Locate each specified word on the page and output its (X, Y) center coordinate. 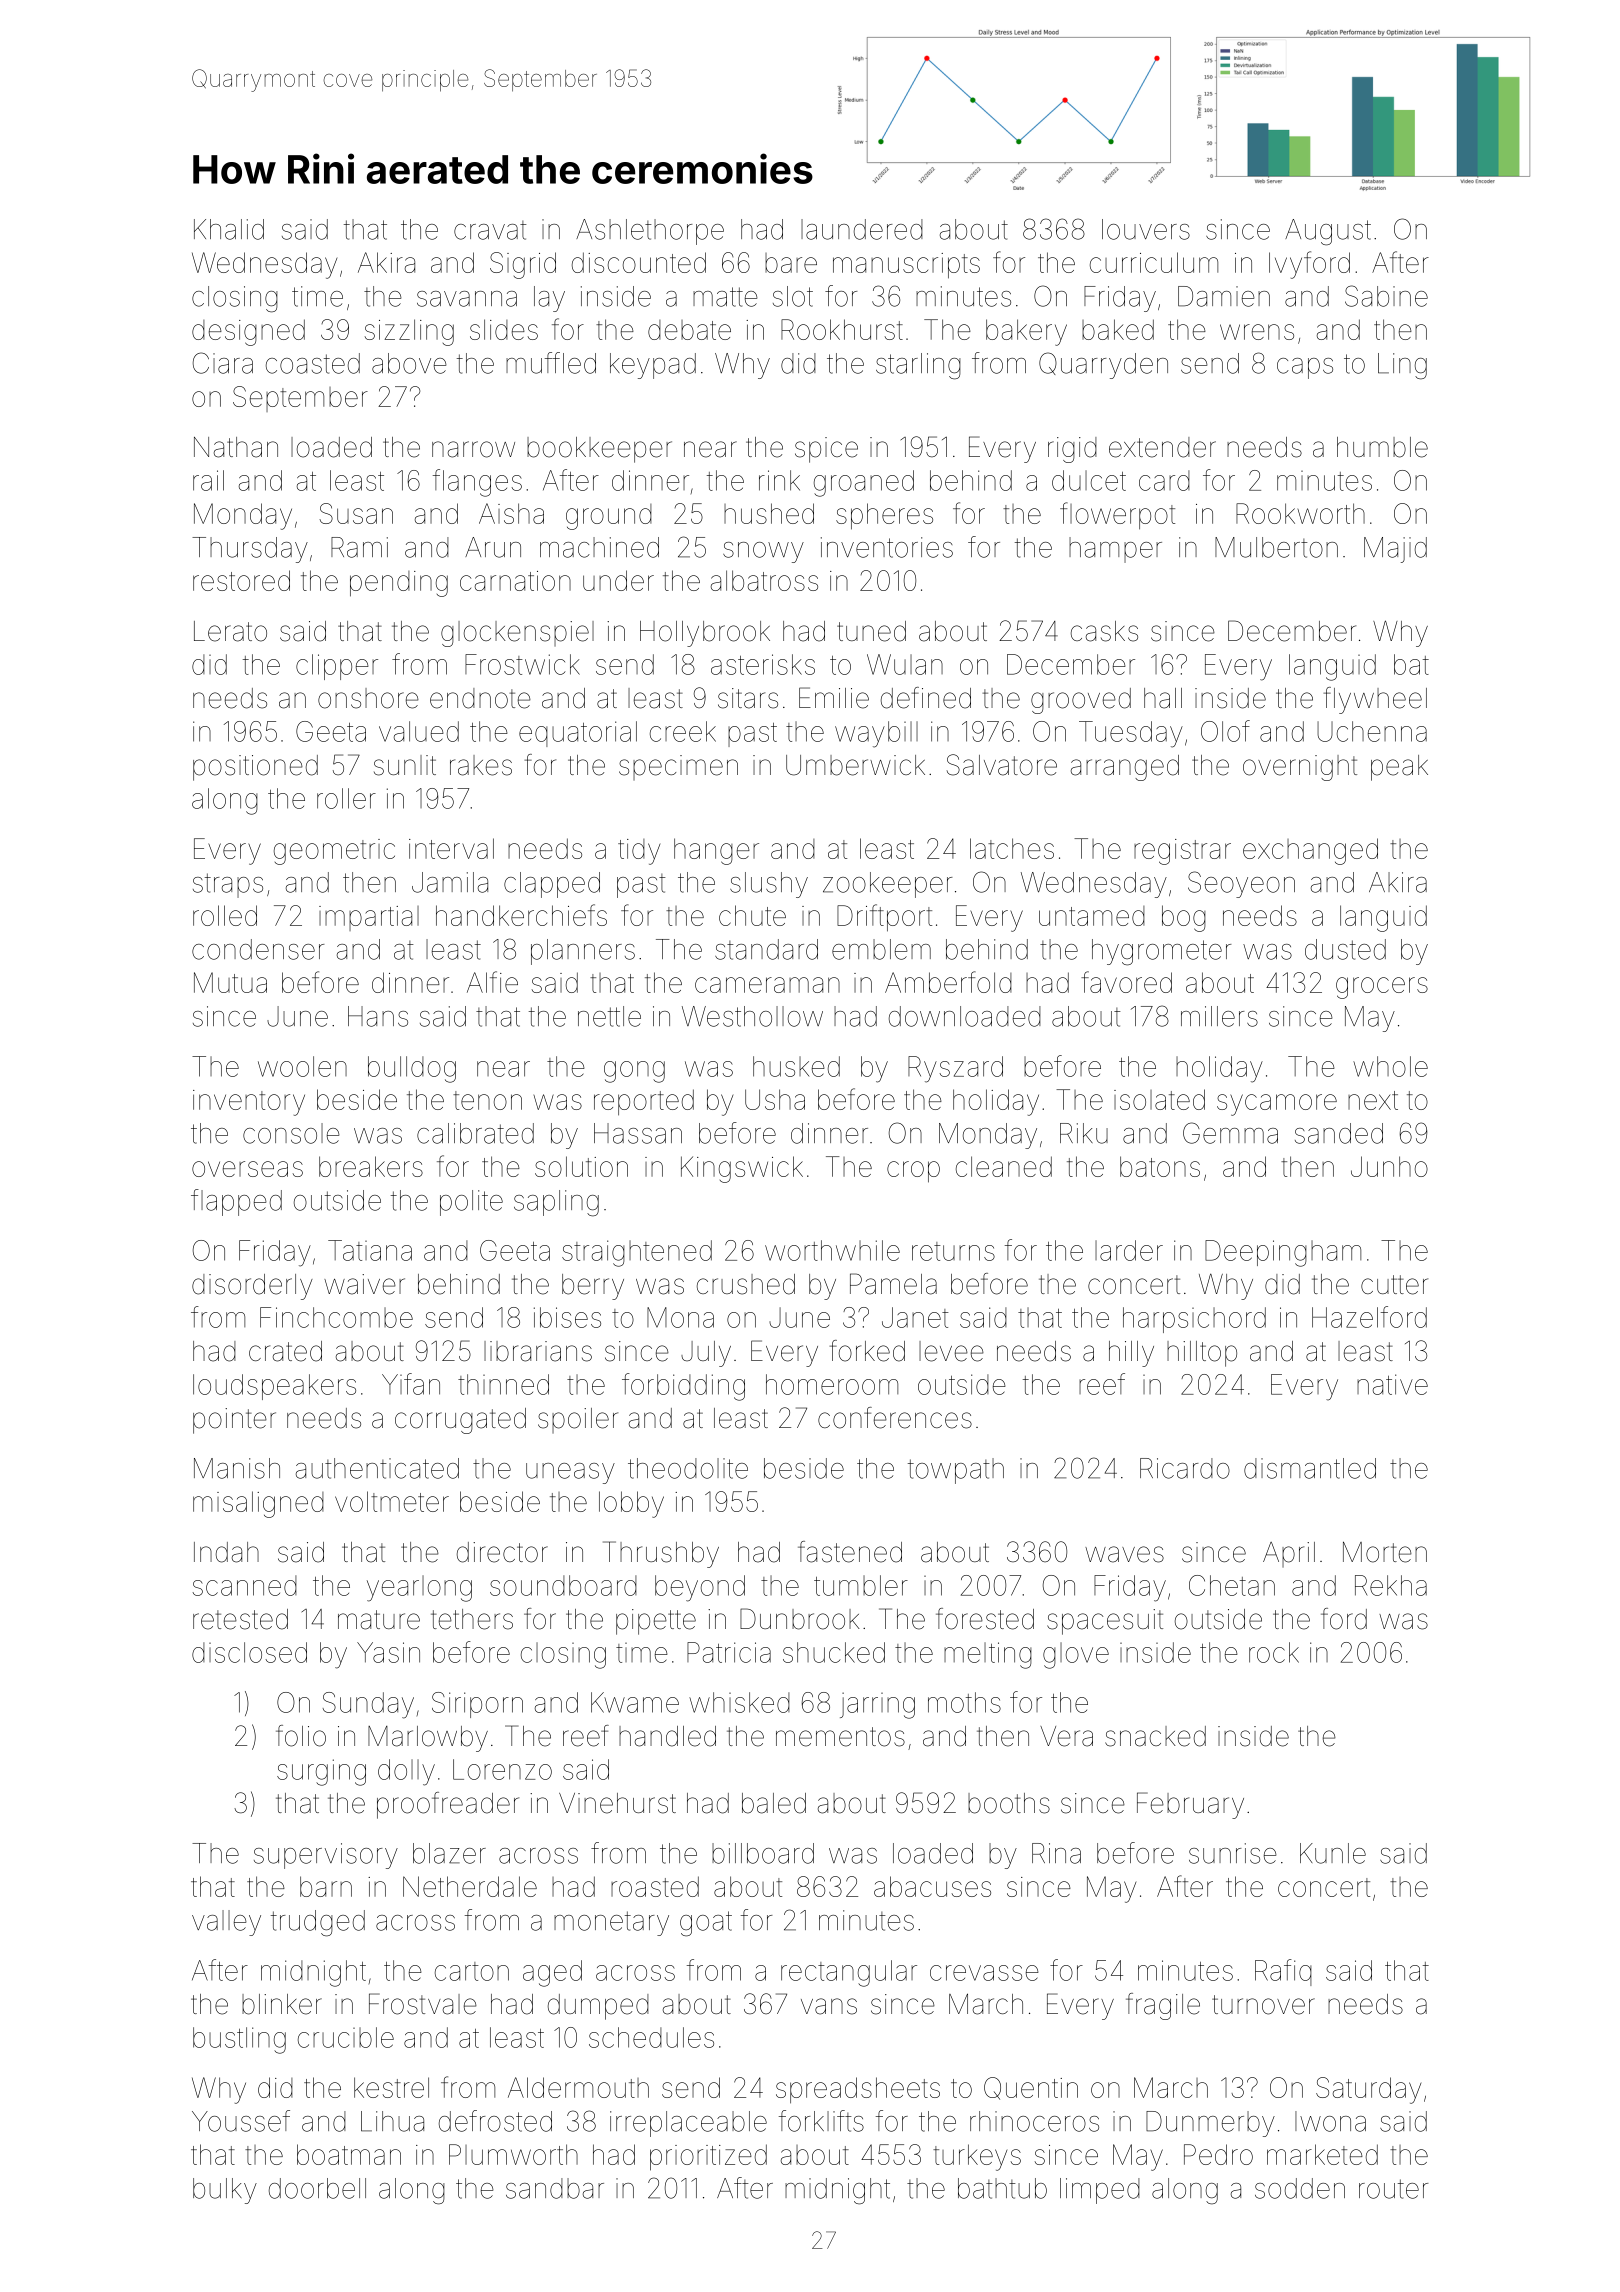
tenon (487, 1100)
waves (1124, 1554)
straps (228, 885)
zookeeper (887, 885)
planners (583, 952)
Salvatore (1002, 765)
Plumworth (513, 2154)
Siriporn (477, 1705)
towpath (956, 1471)
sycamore (1277, 1105)
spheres (884, 516)
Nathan (236, 447)
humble (1382, 447)
